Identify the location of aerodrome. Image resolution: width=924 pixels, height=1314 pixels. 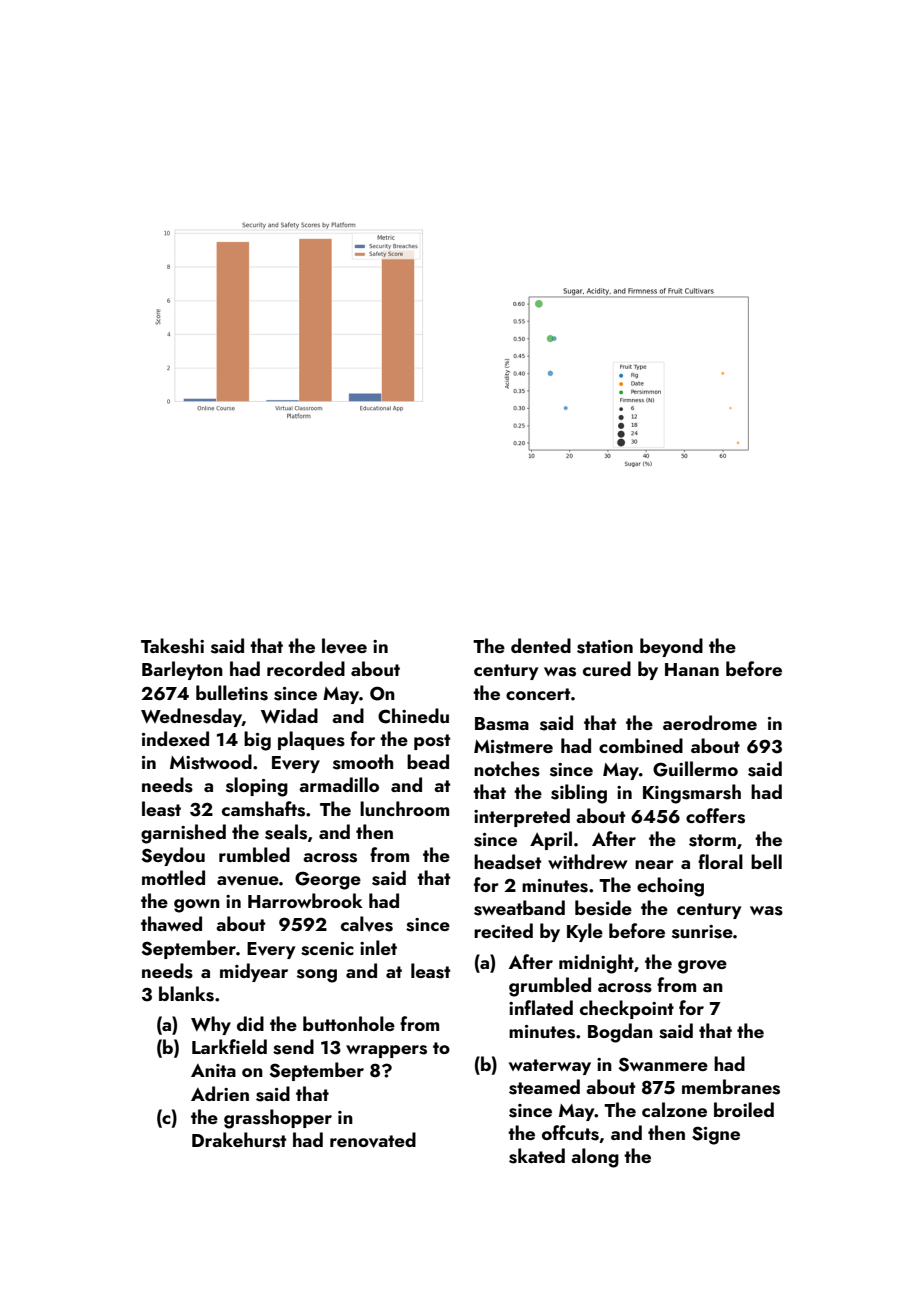
(710, 722).
